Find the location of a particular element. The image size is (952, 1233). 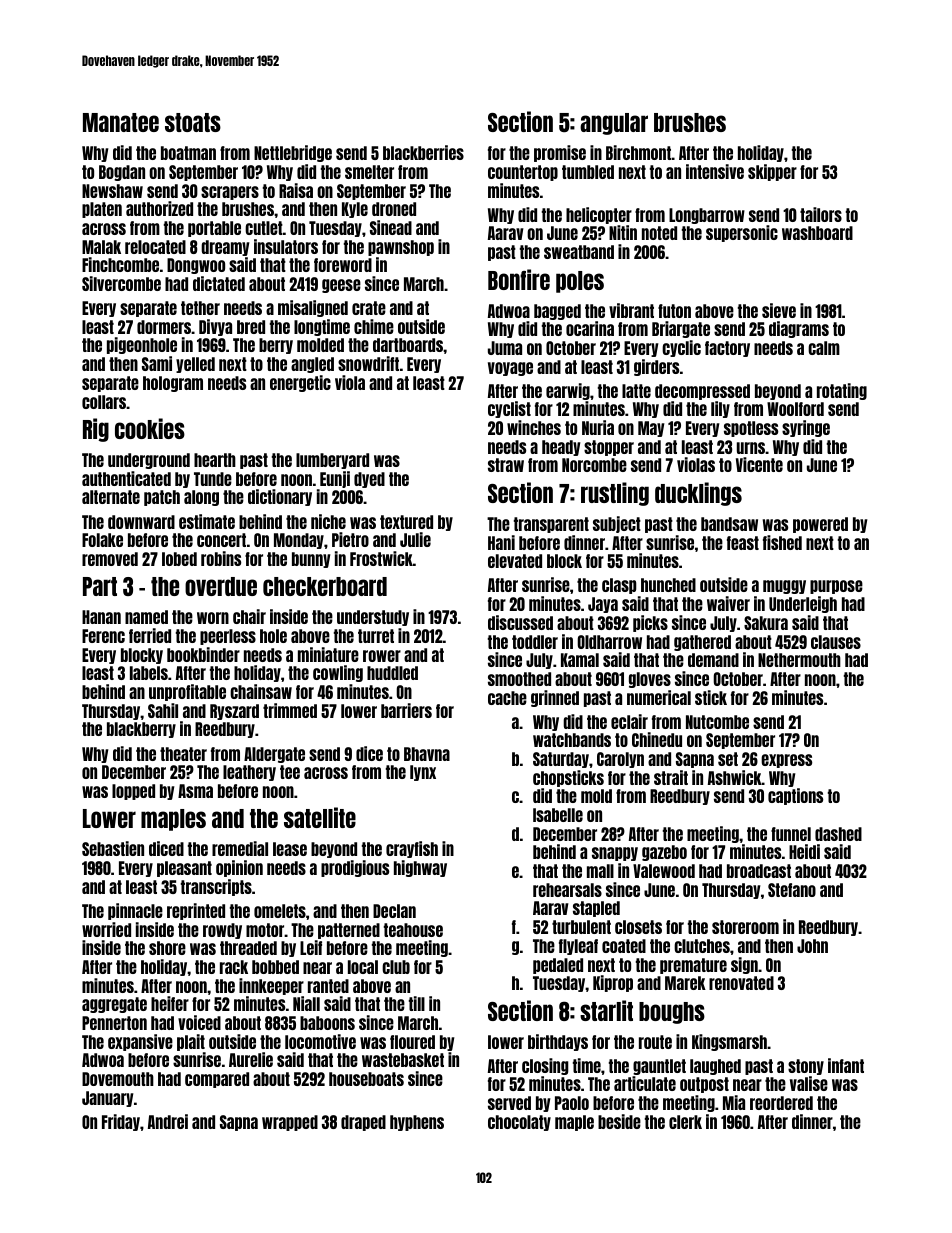

reordered is located at coordinates (781, 1103).
